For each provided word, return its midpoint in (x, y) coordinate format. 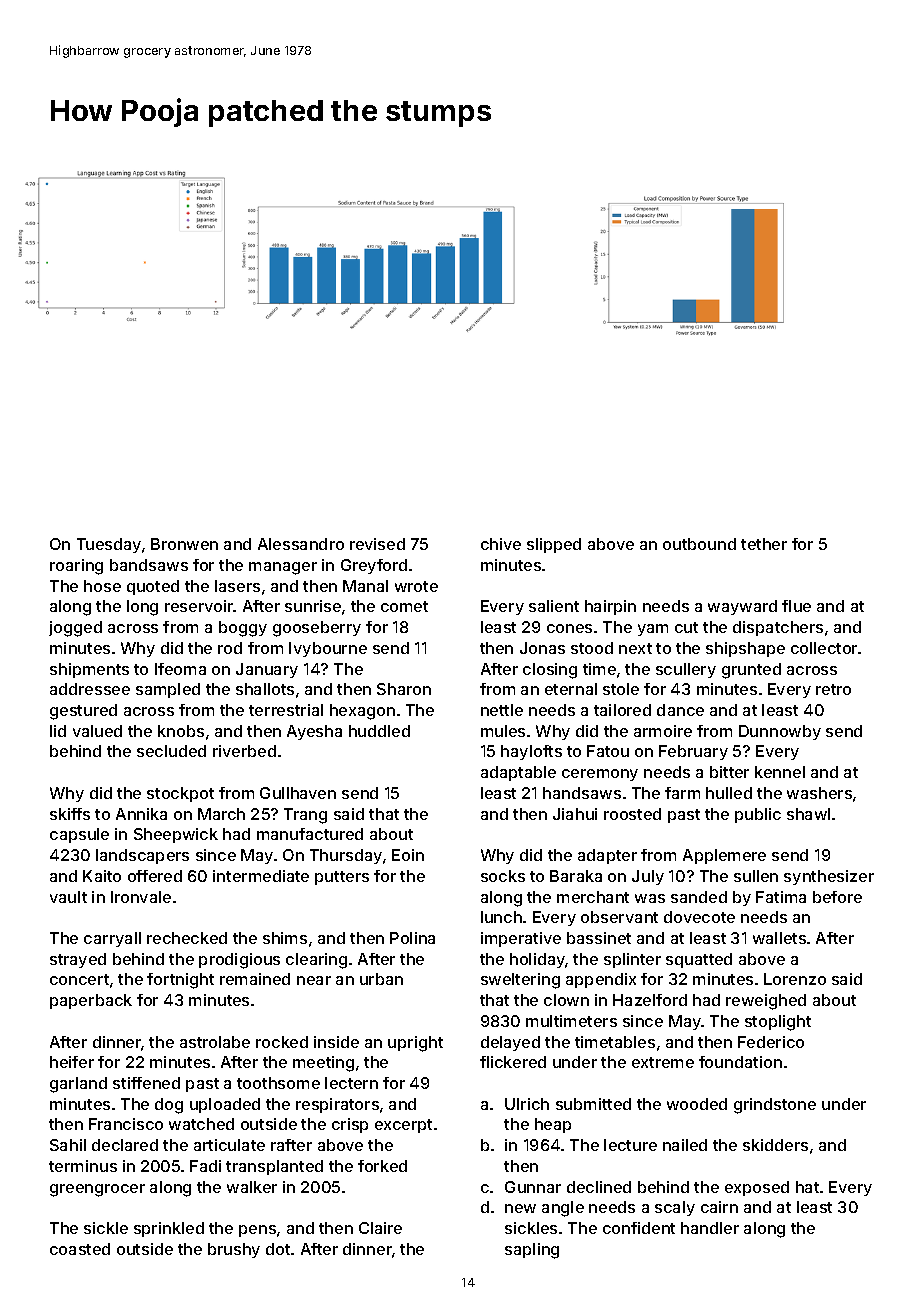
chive (501, 544)
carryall (112, 939)
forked (382, 1166)
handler (710, 1228)
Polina (412, 938)
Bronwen (184, 544)
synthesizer (829, 877)
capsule (79, 835)
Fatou (608, 751)
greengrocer (97, 1190)
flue (796, 606)
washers (819, 793)
